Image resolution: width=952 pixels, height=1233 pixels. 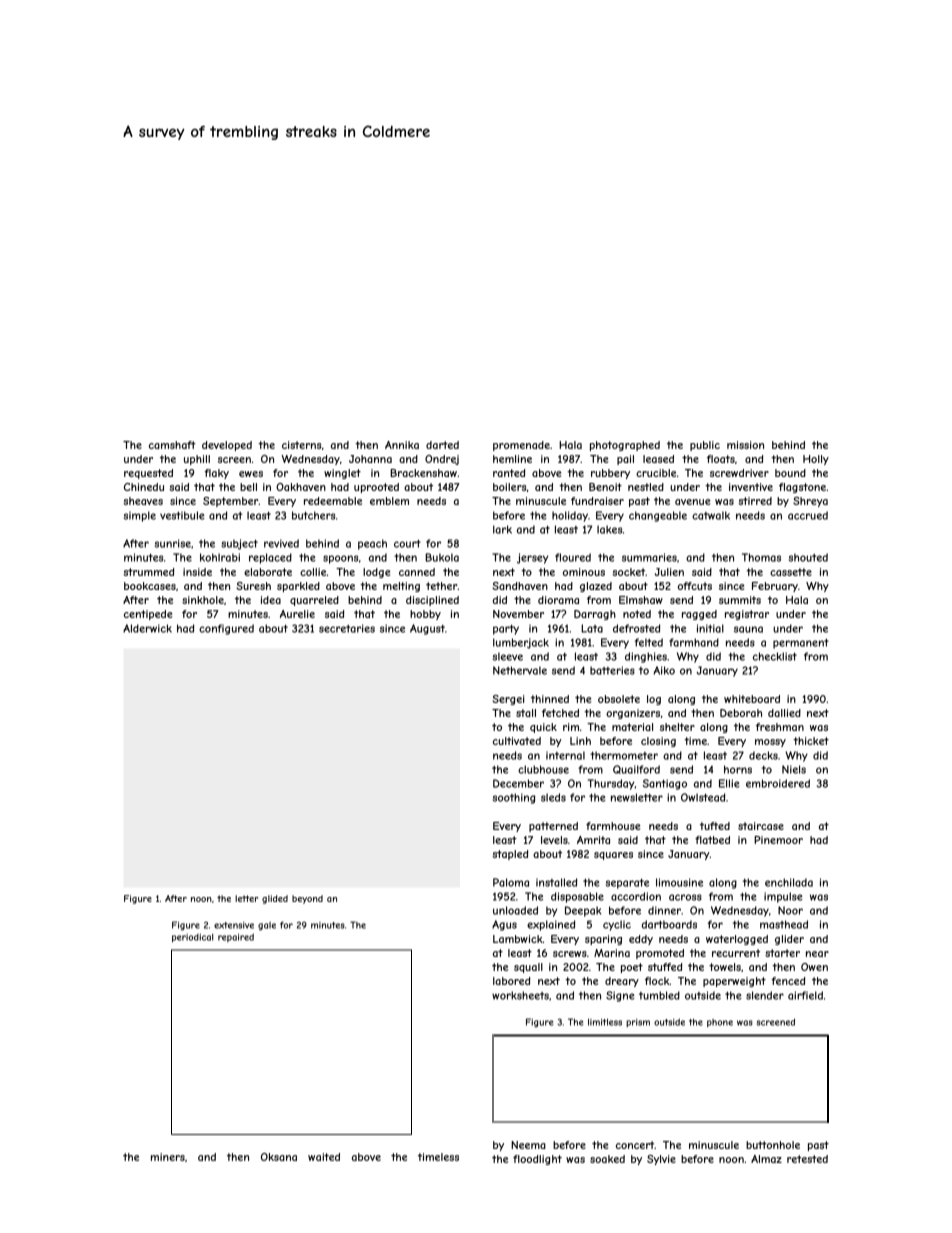 I want to click on Sylvie, so click(x=661, y=1160).
